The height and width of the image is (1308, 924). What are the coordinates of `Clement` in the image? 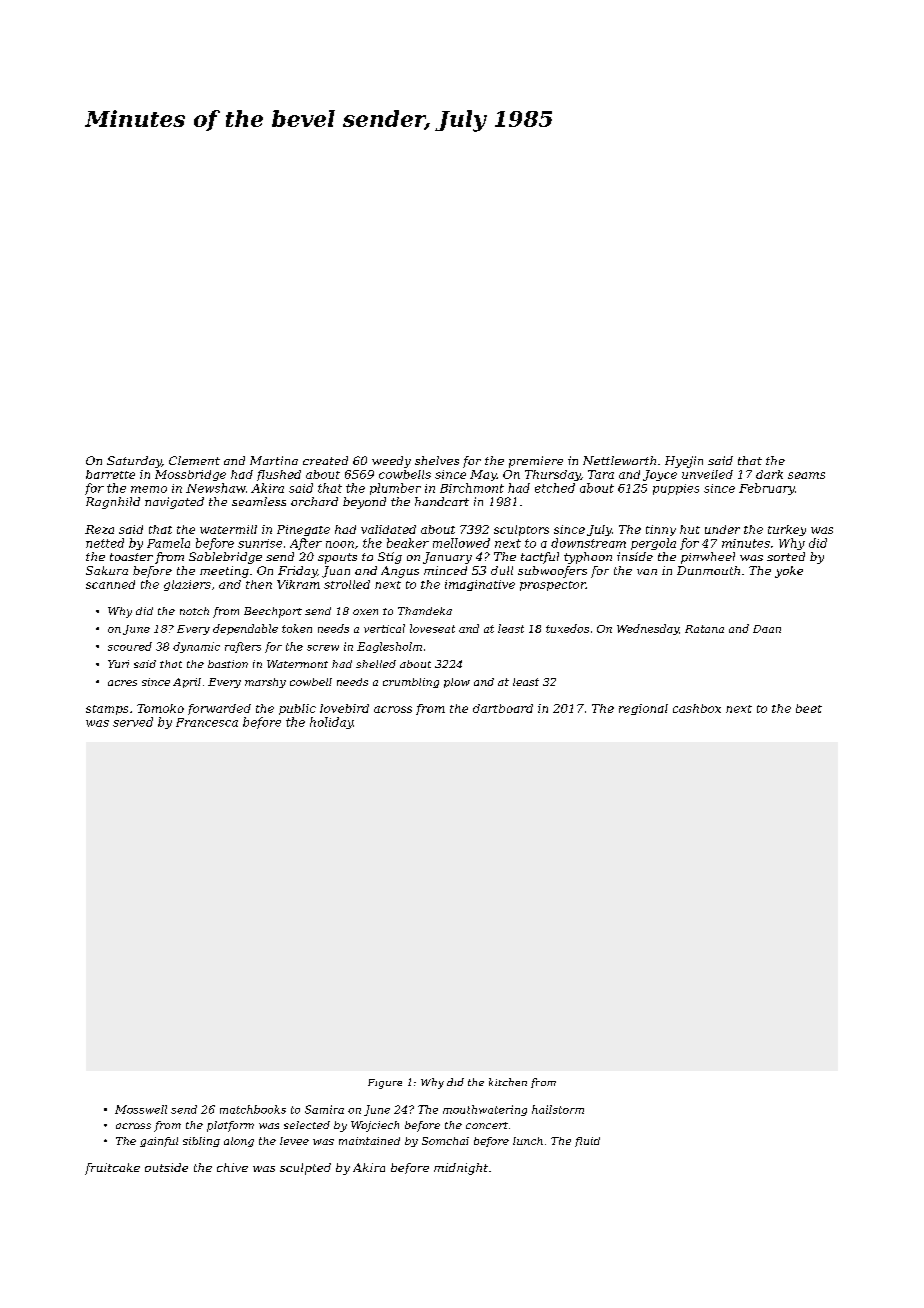 It's located at (194, 460).
